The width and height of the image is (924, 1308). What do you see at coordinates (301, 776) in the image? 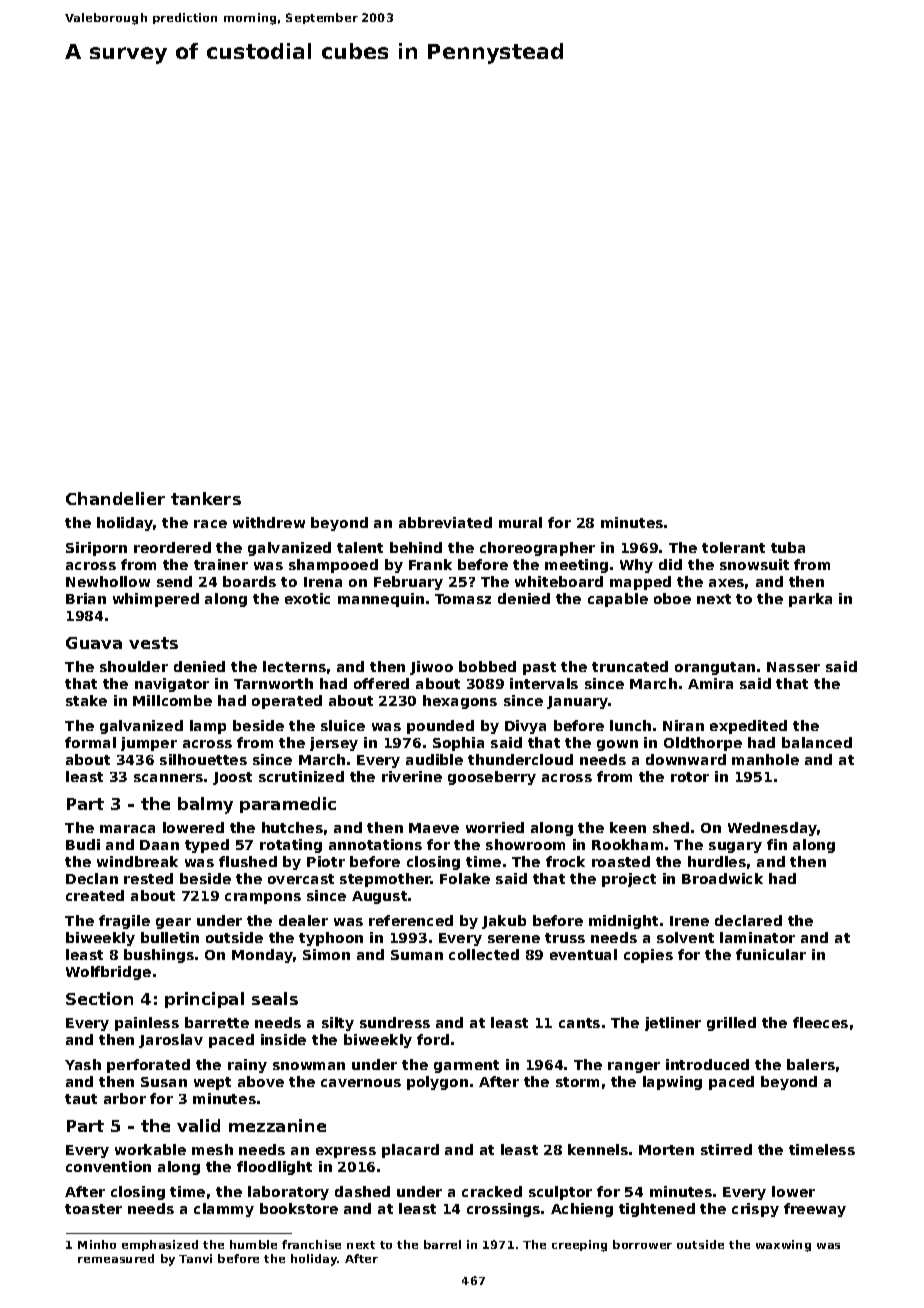
I see `scrutinized` at bounding box center [301, 776].
